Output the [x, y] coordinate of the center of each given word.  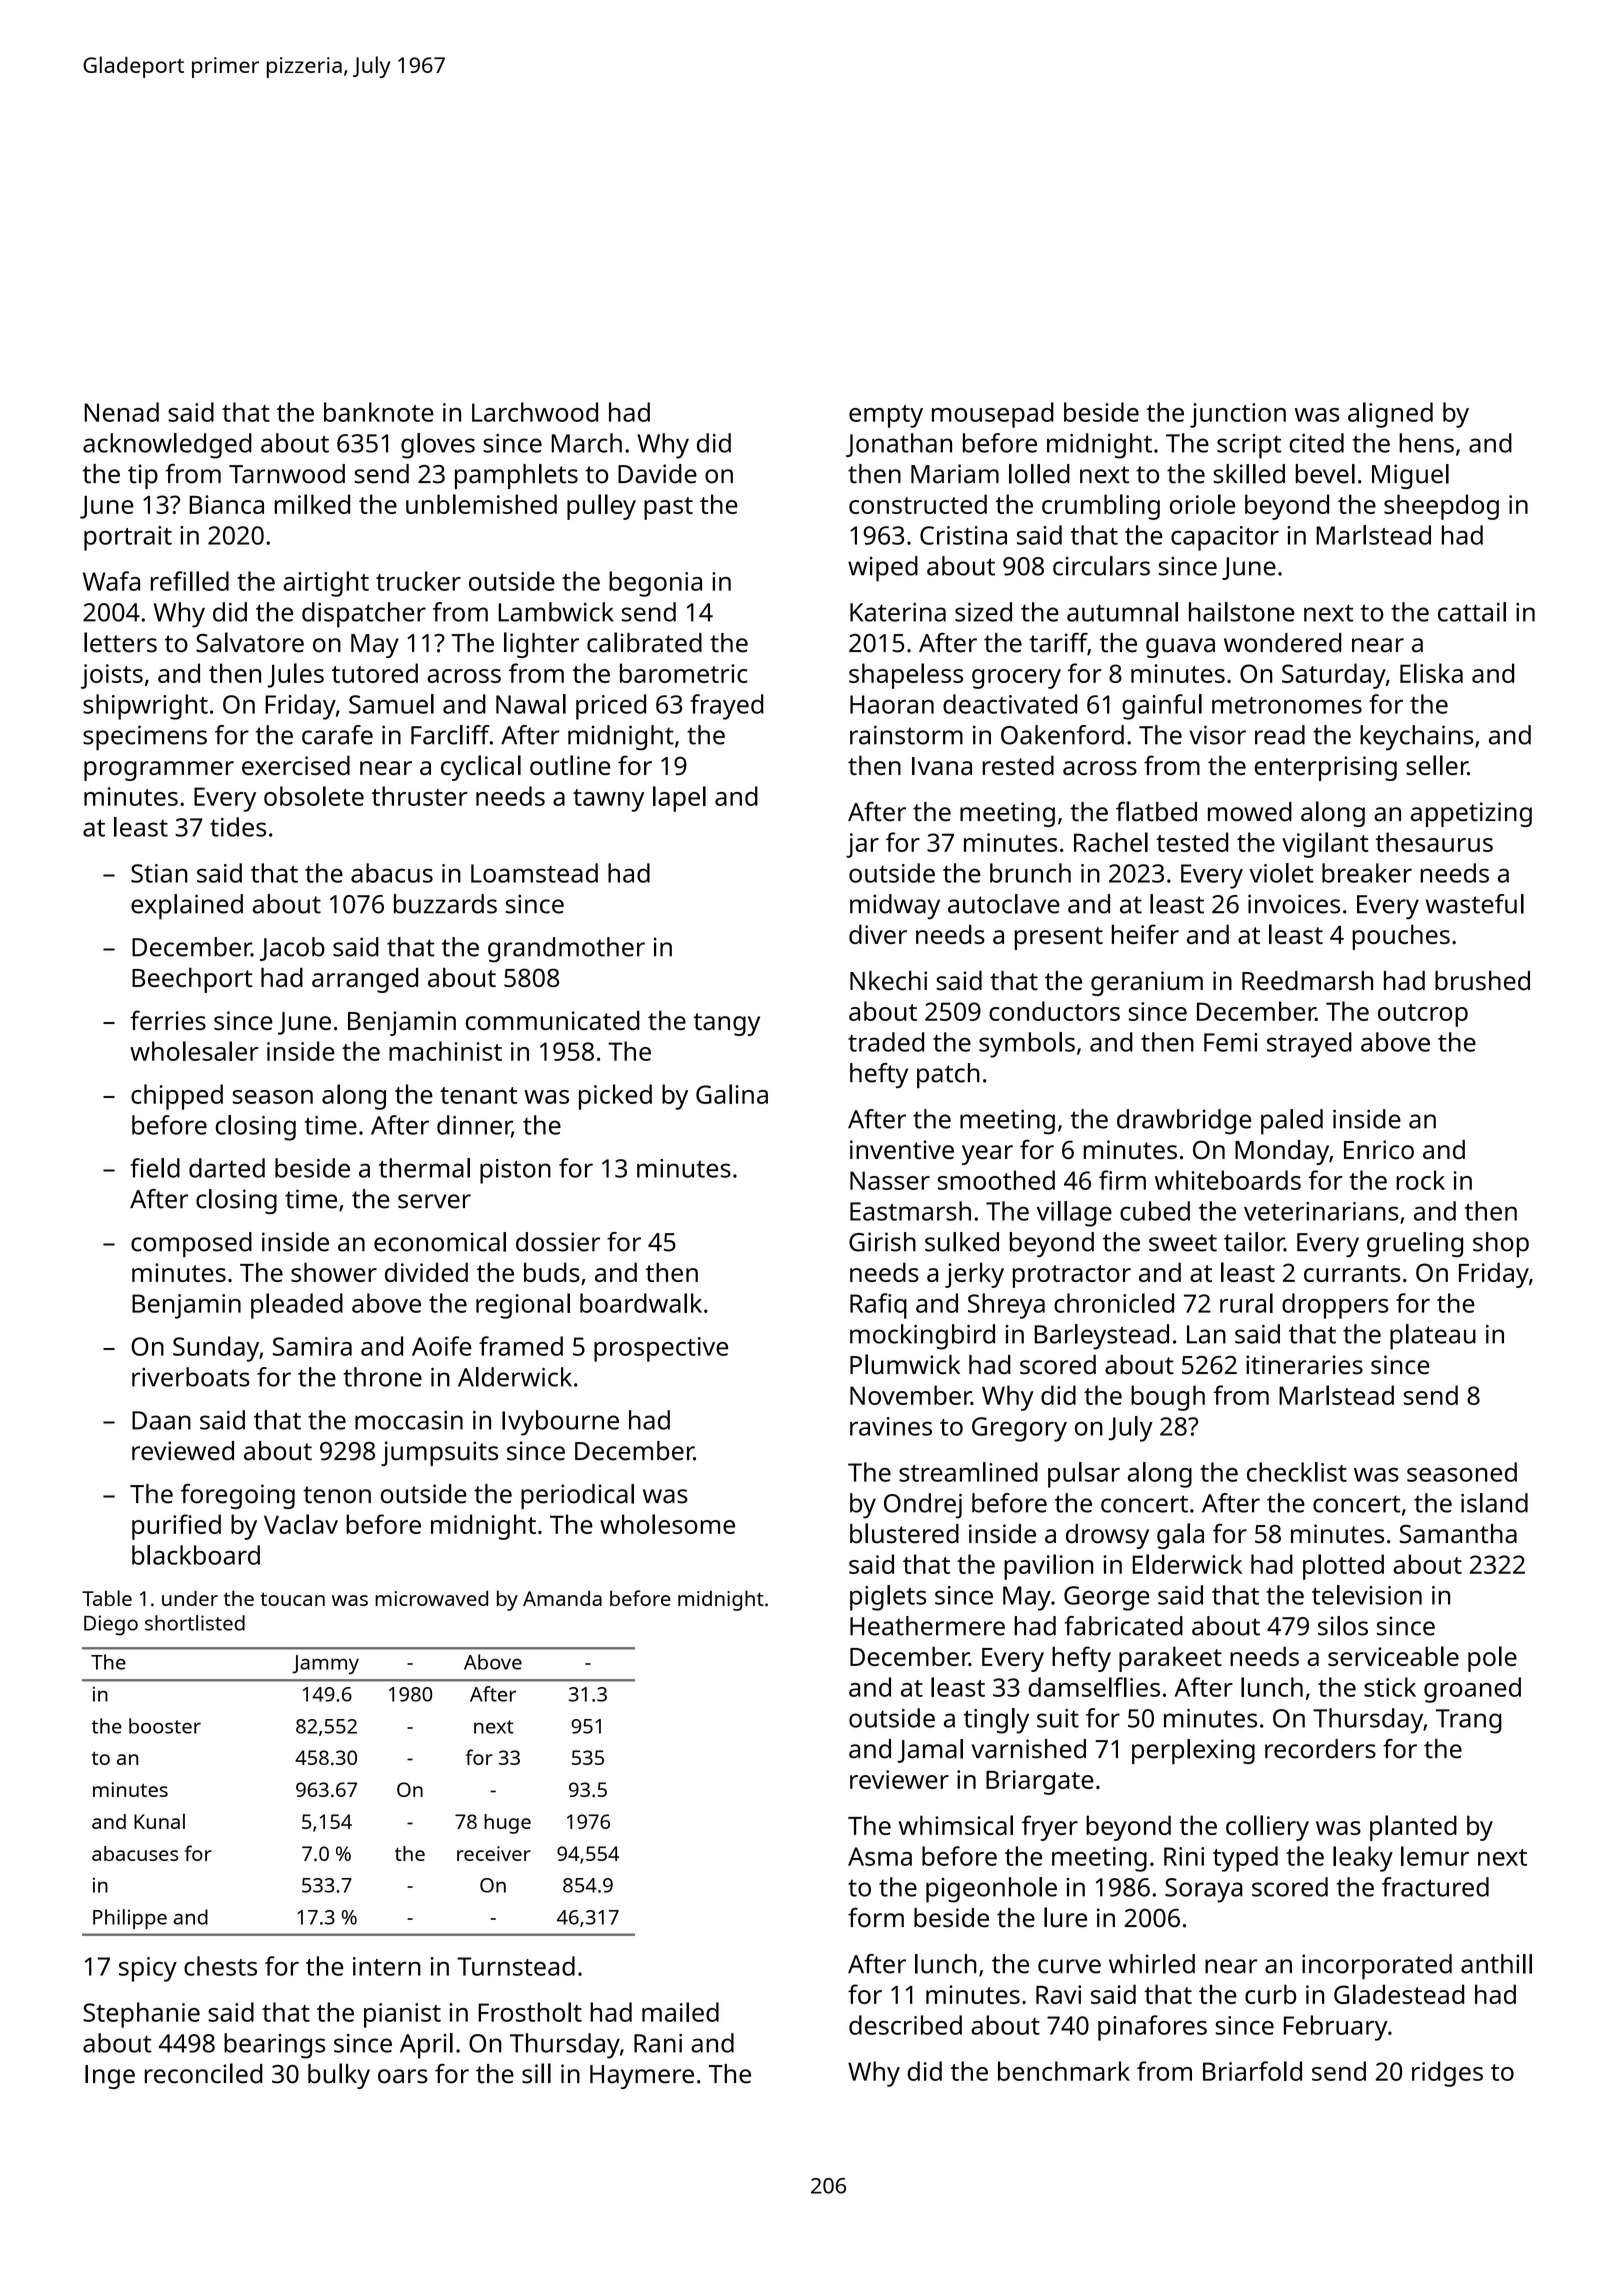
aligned [1390, 415]
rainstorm [906, 735]
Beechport [192, 980]
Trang [1469, 1721]
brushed [1482, 981]
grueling [1415, 1244]
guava [1180, 648]
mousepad [993, 415]
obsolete [314, 796]
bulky [339, 2076]
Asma [880, 1856]
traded [886, 1042]
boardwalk [641, 1303]
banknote [379, 412]
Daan [161, 1420]
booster [165, 1726]
